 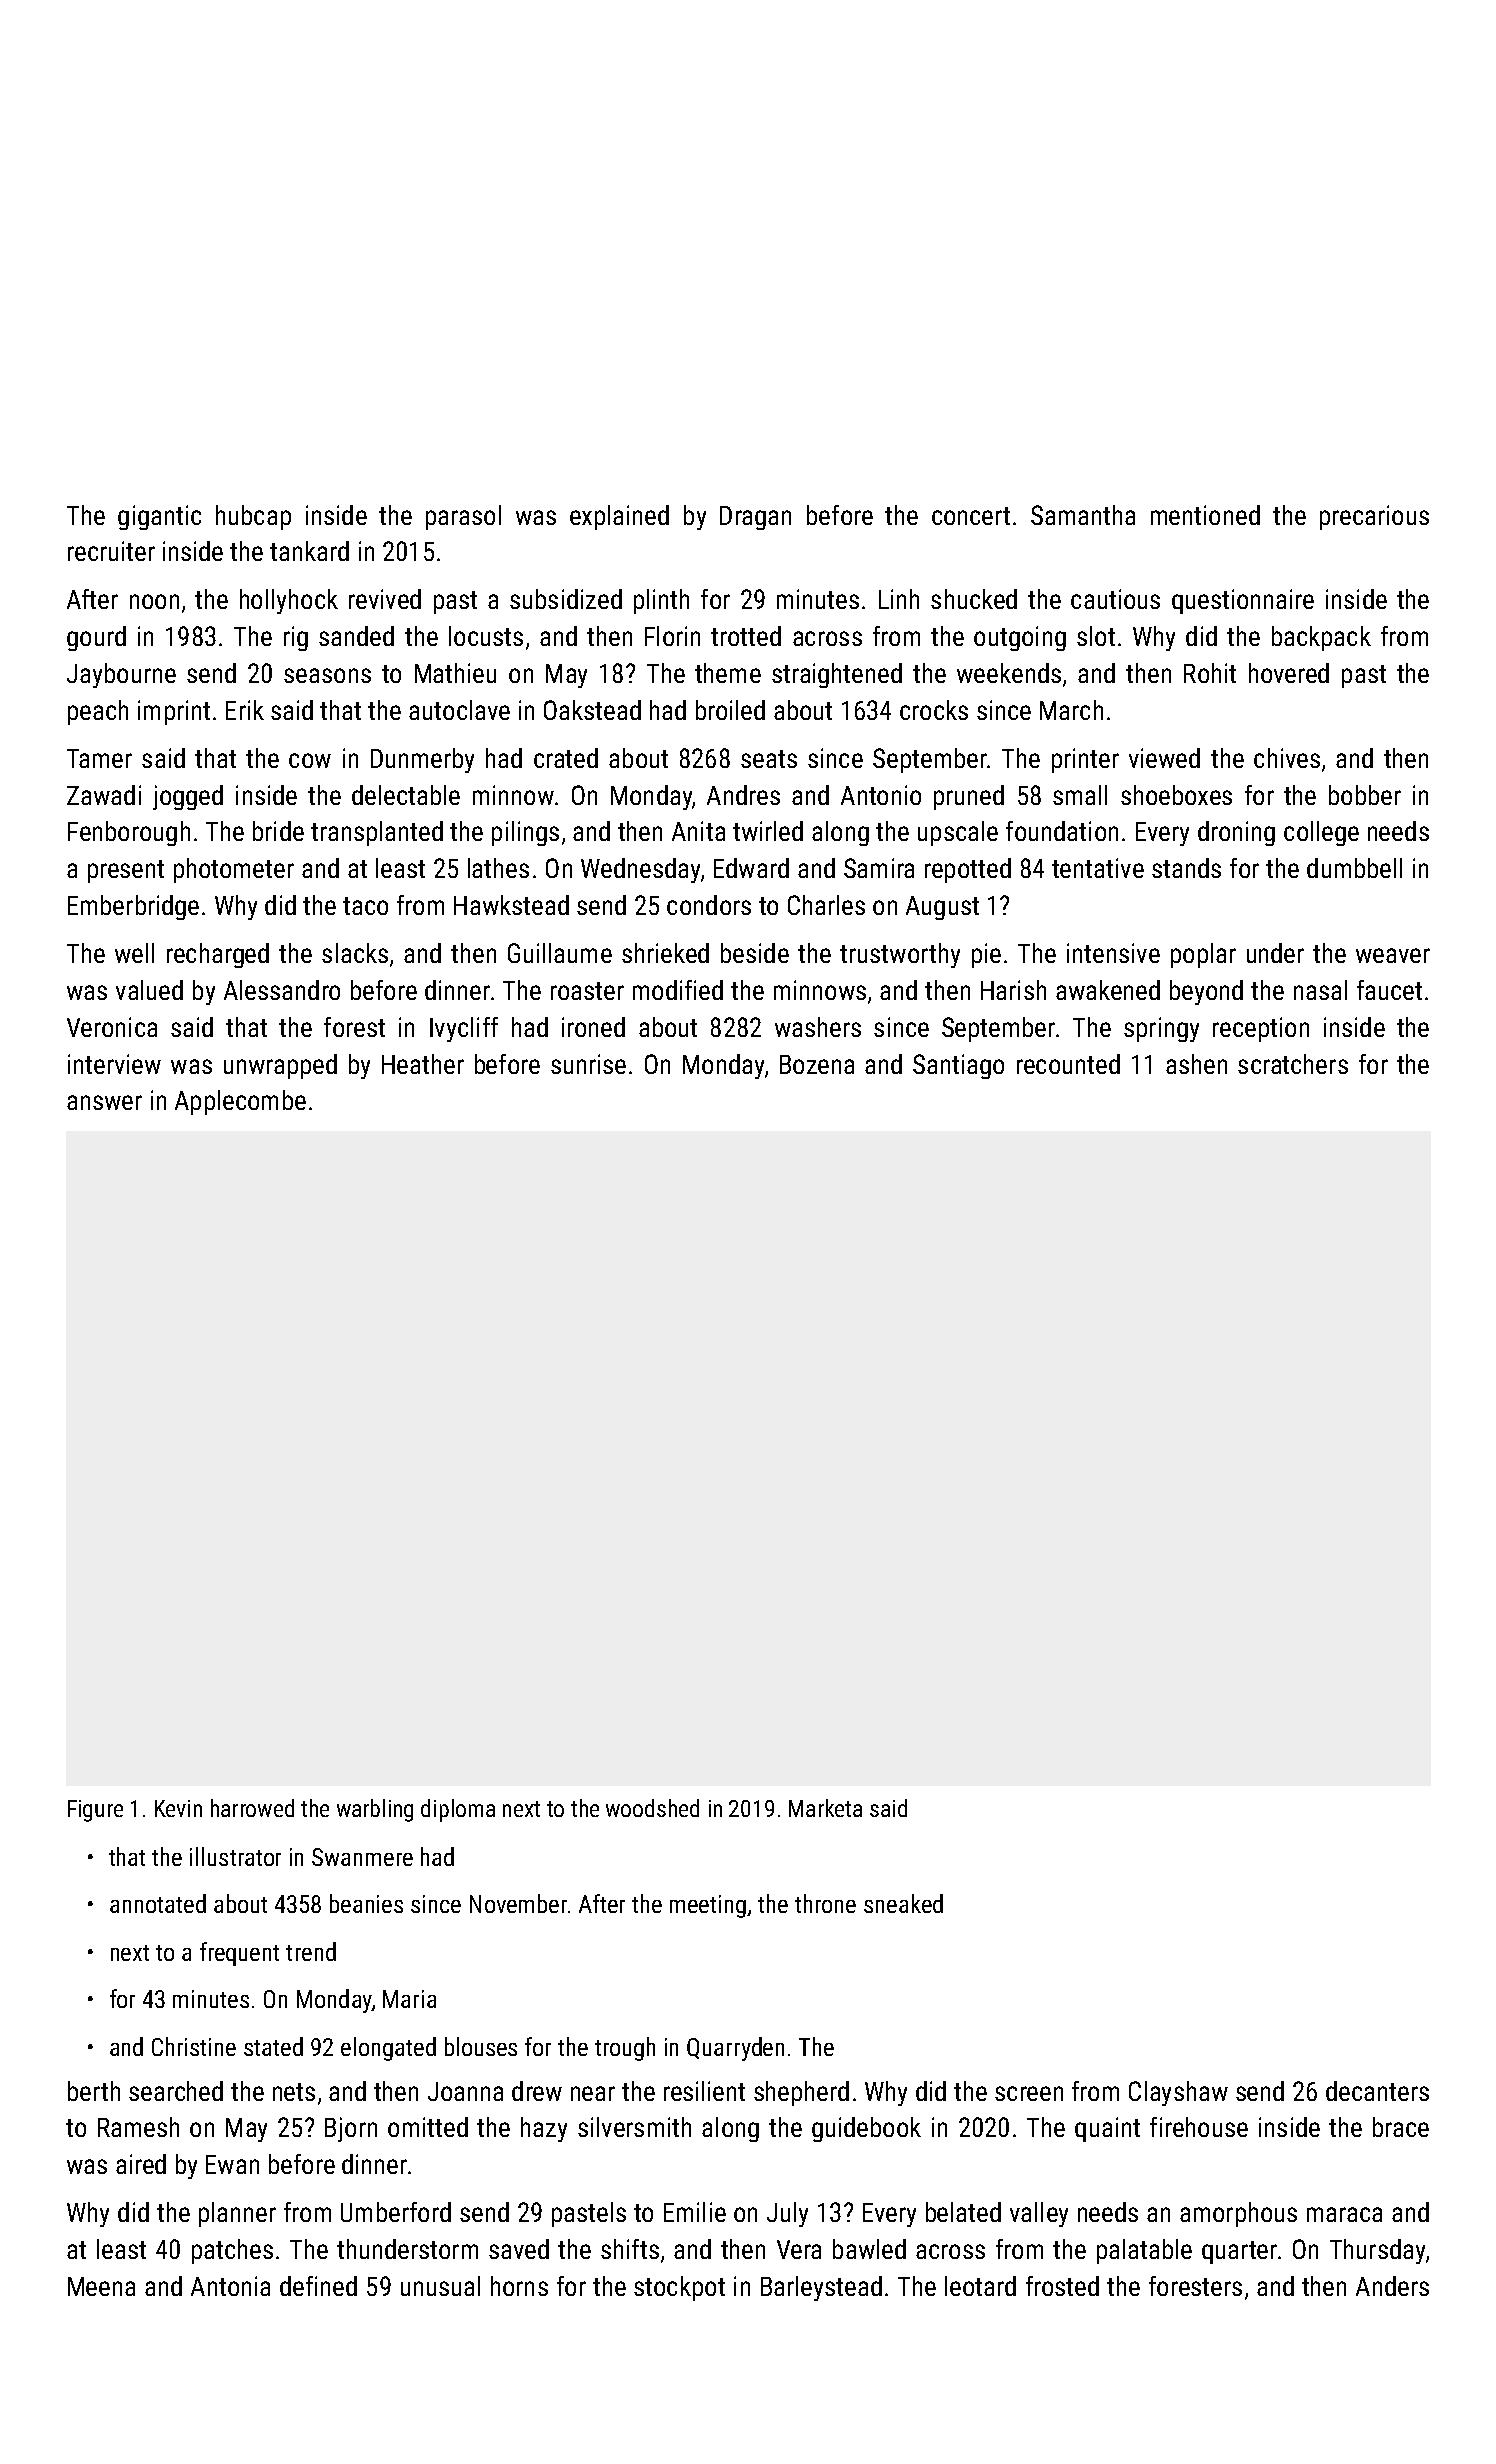 What do you see at coordinates (440, 2286) in the screenshot?
I see `unusual` at bounding box center [440, 2286].
